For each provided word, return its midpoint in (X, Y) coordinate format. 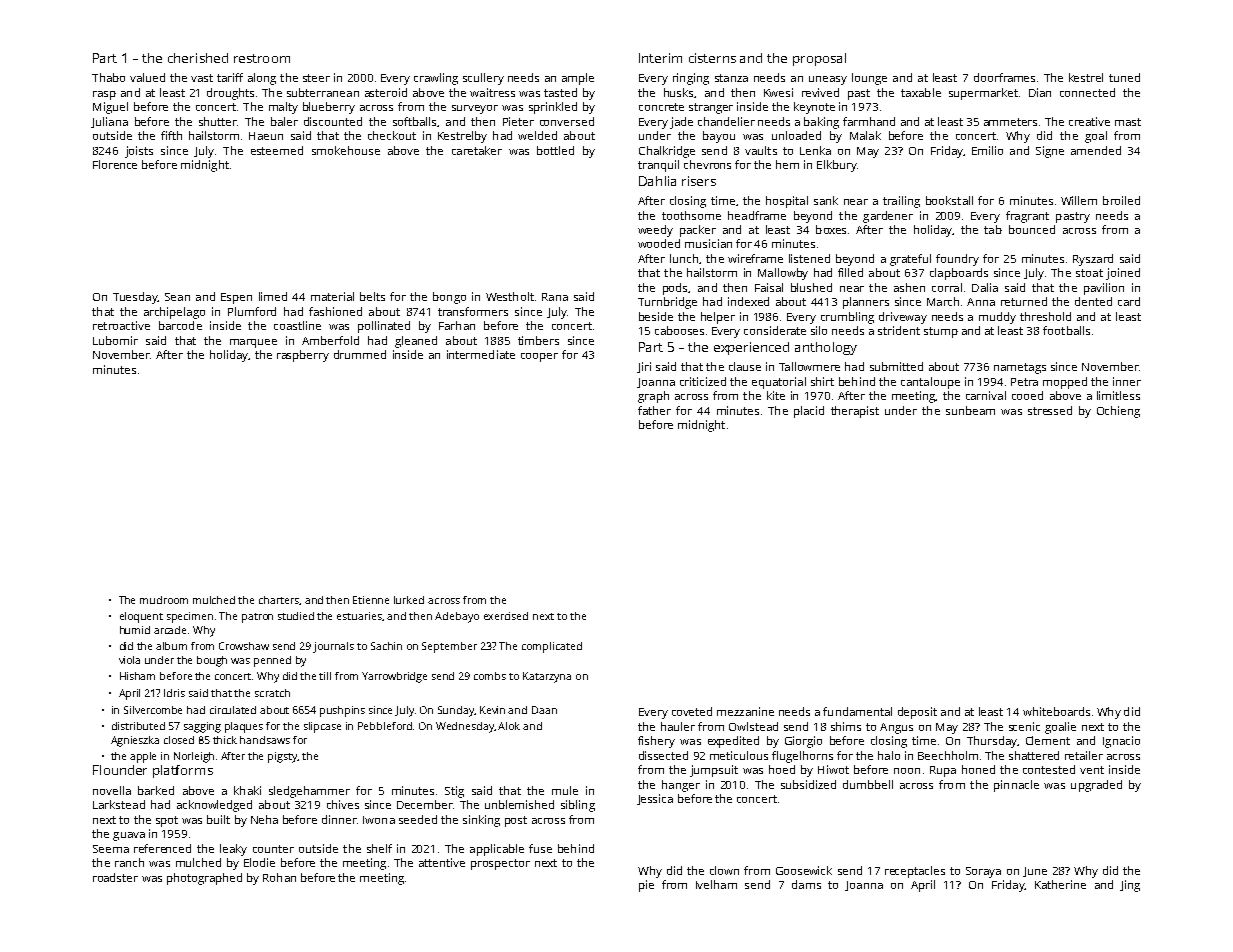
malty (283, 108)
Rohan (279, 877)
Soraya (983, 872)
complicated (552, 647)
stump (941, 332)
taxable (921, 92)
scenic (1024, 726)
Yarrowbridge (394, 677)
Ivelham (716, 884)
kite (776, 395)
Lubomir (115, 340)
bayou (719, 137)
